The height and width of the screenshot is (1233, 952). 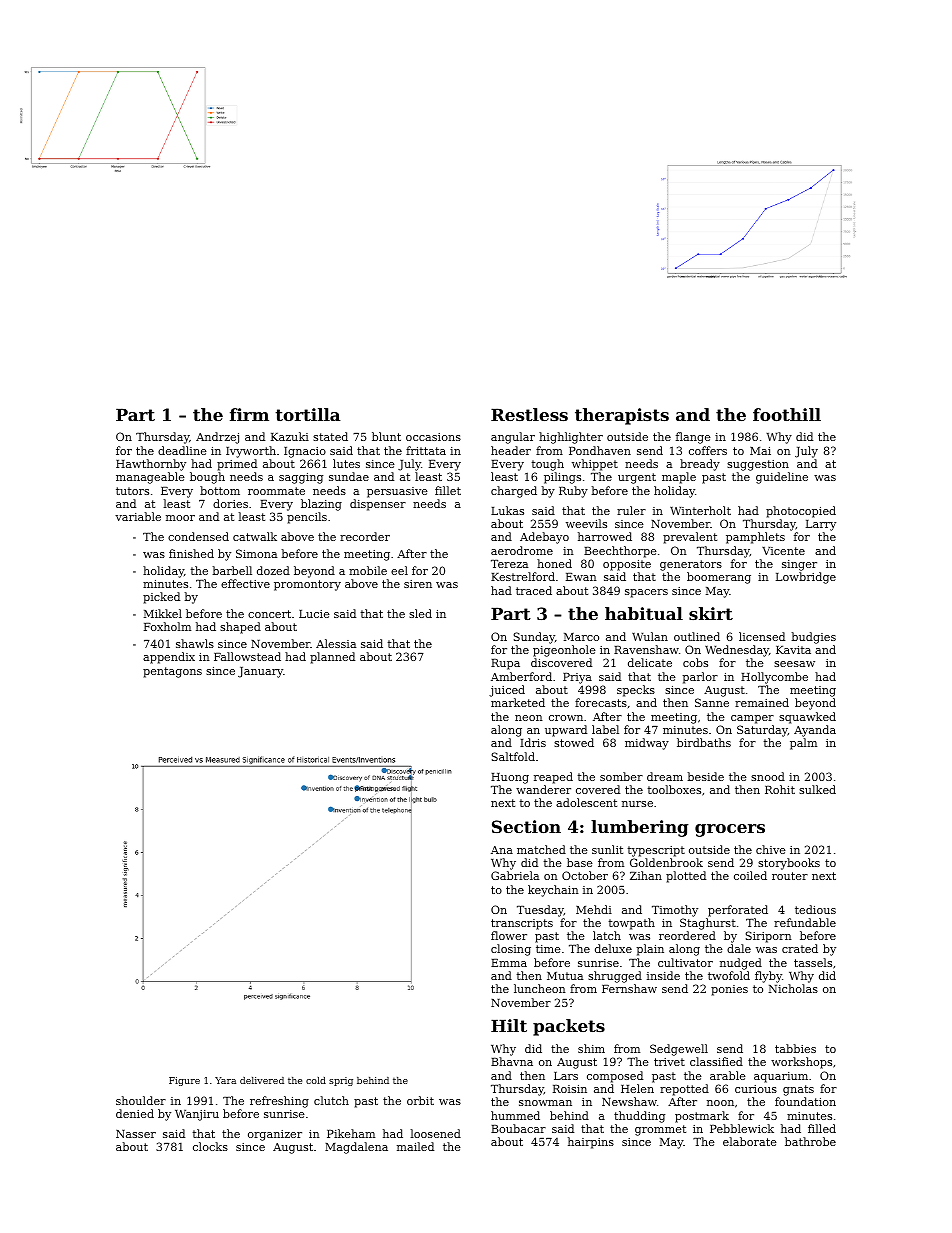 What do you see at coordinates (762, 702) in the screenshot?
I see `remained` at bounding box center [762, 702].
